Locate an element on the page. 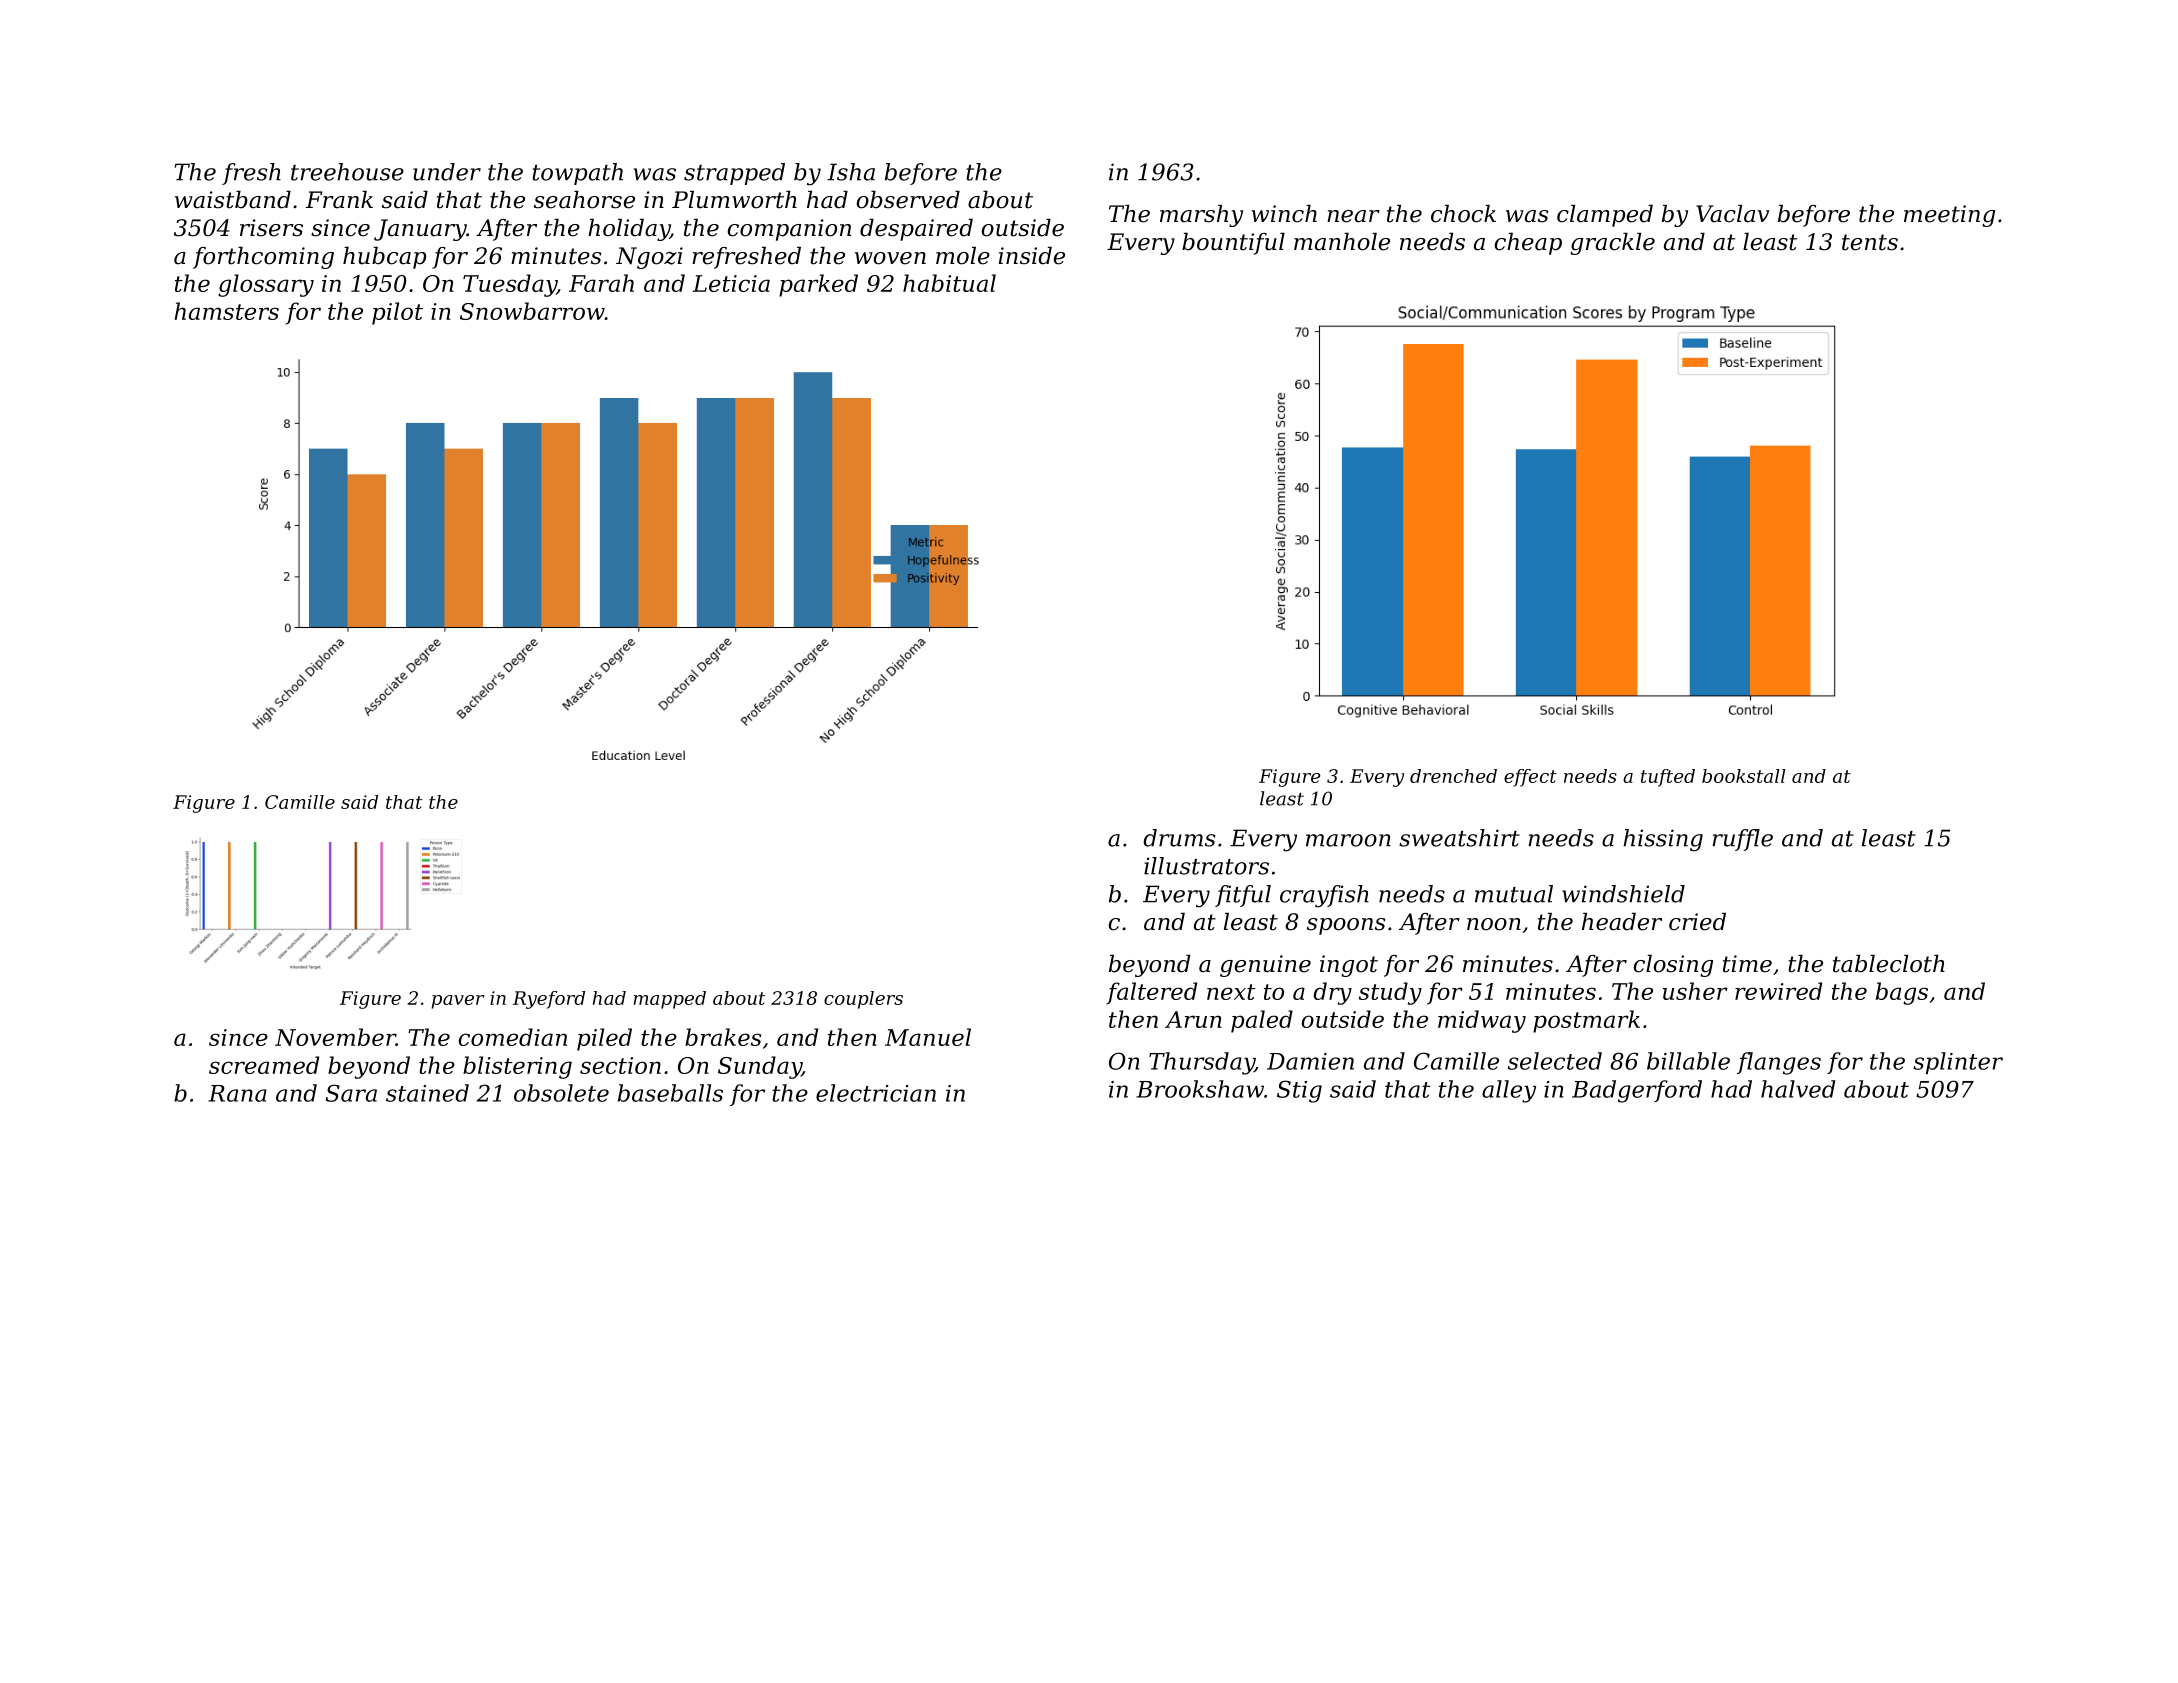  manhole is located at coordinates (1342, 242).
